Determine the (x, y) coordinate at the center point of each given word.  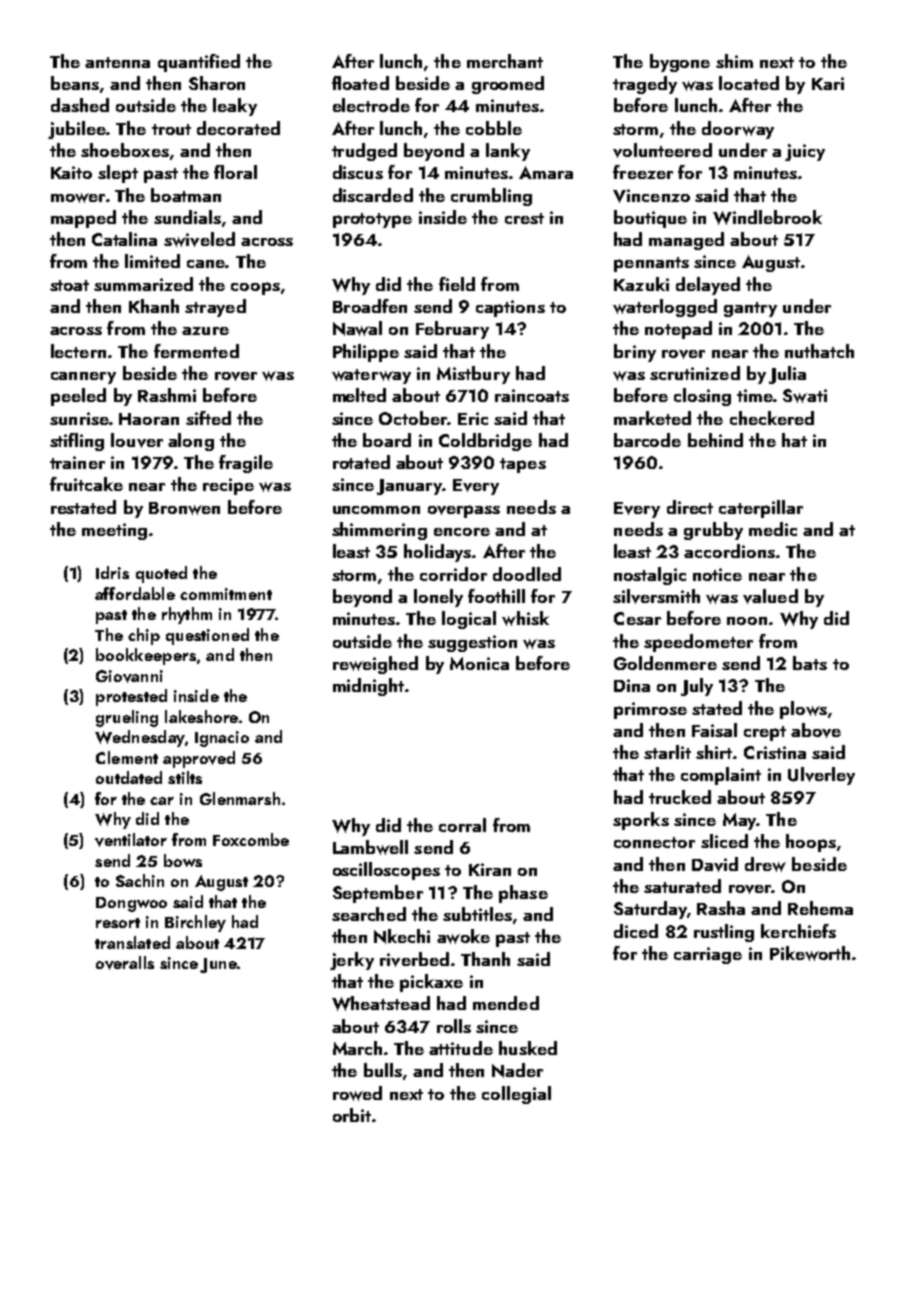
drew (765, 864)
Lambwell (370, 847)
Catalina (124, 239)
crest (524, 218)
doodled (527, 574)
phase (523, 894)
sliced (724, 841)
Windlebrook (767, 217)
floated (360, 83)
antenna (117, 62)
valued (770, 596)
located (749, 83)
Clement (127, 757)
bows (183, 860)
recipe (228, 486)
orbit (352, 1115)
